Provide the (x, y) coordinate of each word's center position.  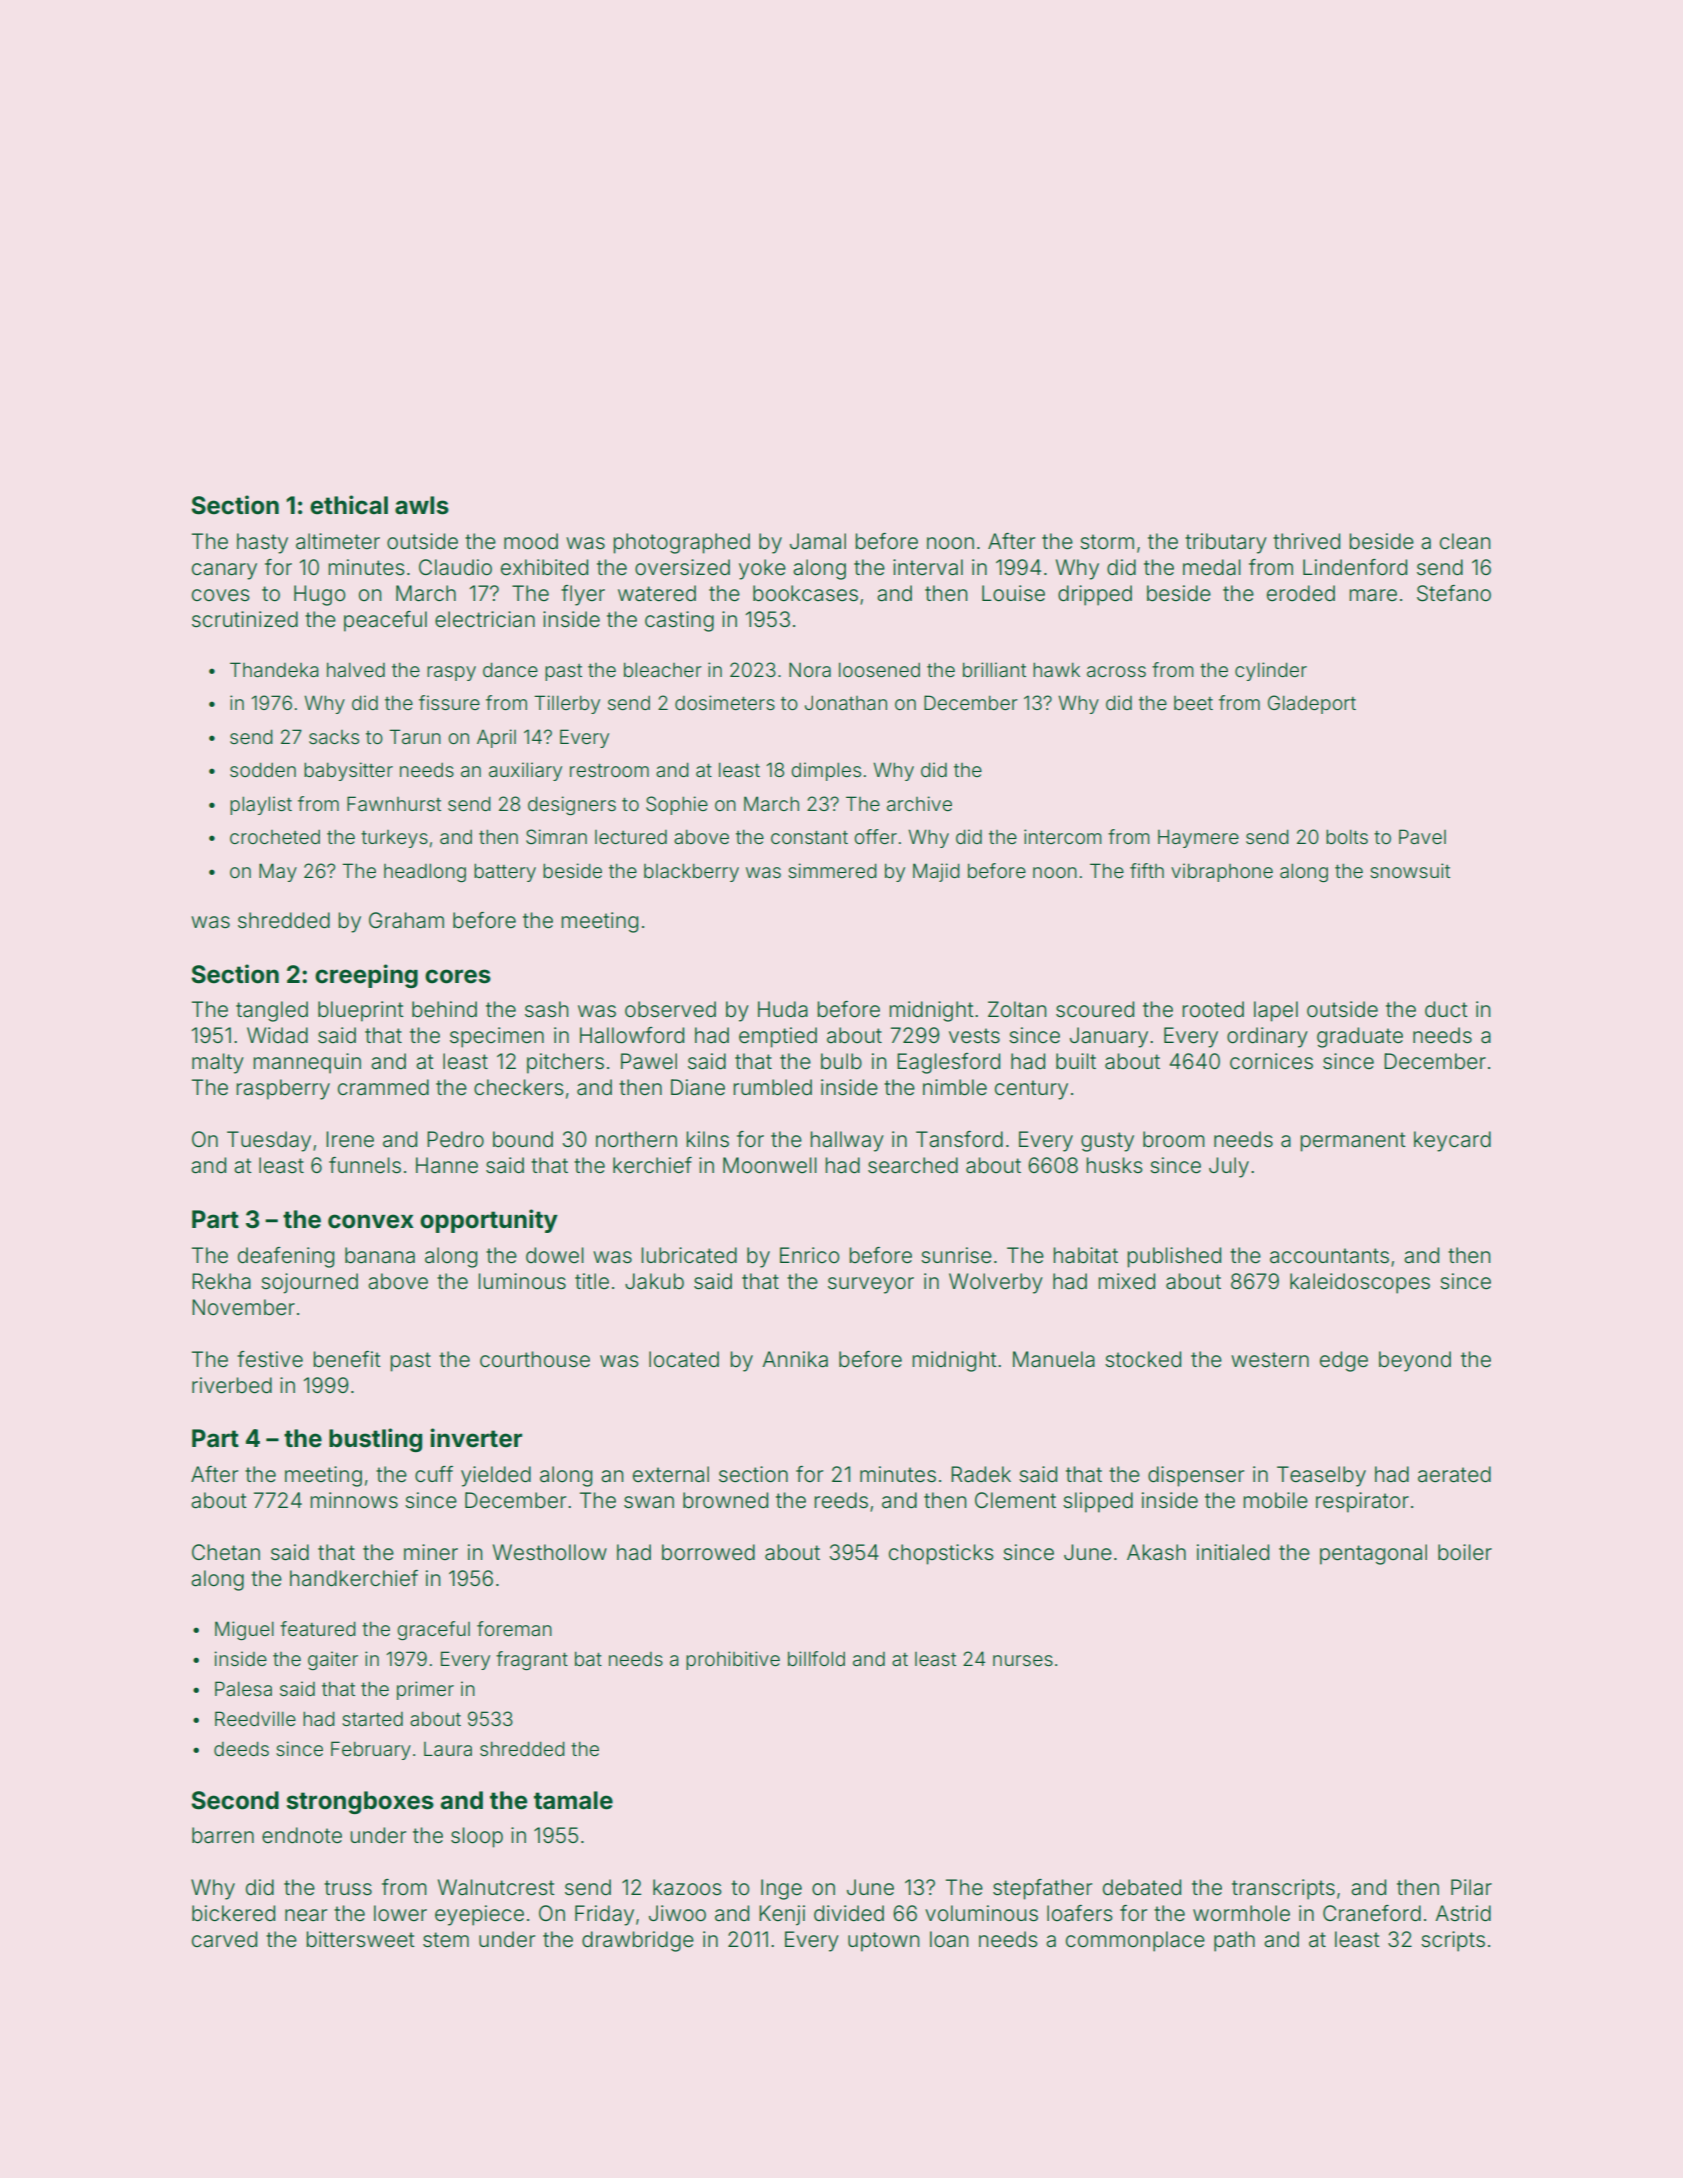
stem (446, 1940)
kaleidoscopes (1360, 1283)
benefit (347, 1359)
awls (422, 505)
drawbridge (638, 1941)
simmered (832, 870)
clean (1465, 541)
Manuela (1054, 1359)
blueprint (361, 1011)
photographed (682, 543)
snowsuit (1410, 870)
